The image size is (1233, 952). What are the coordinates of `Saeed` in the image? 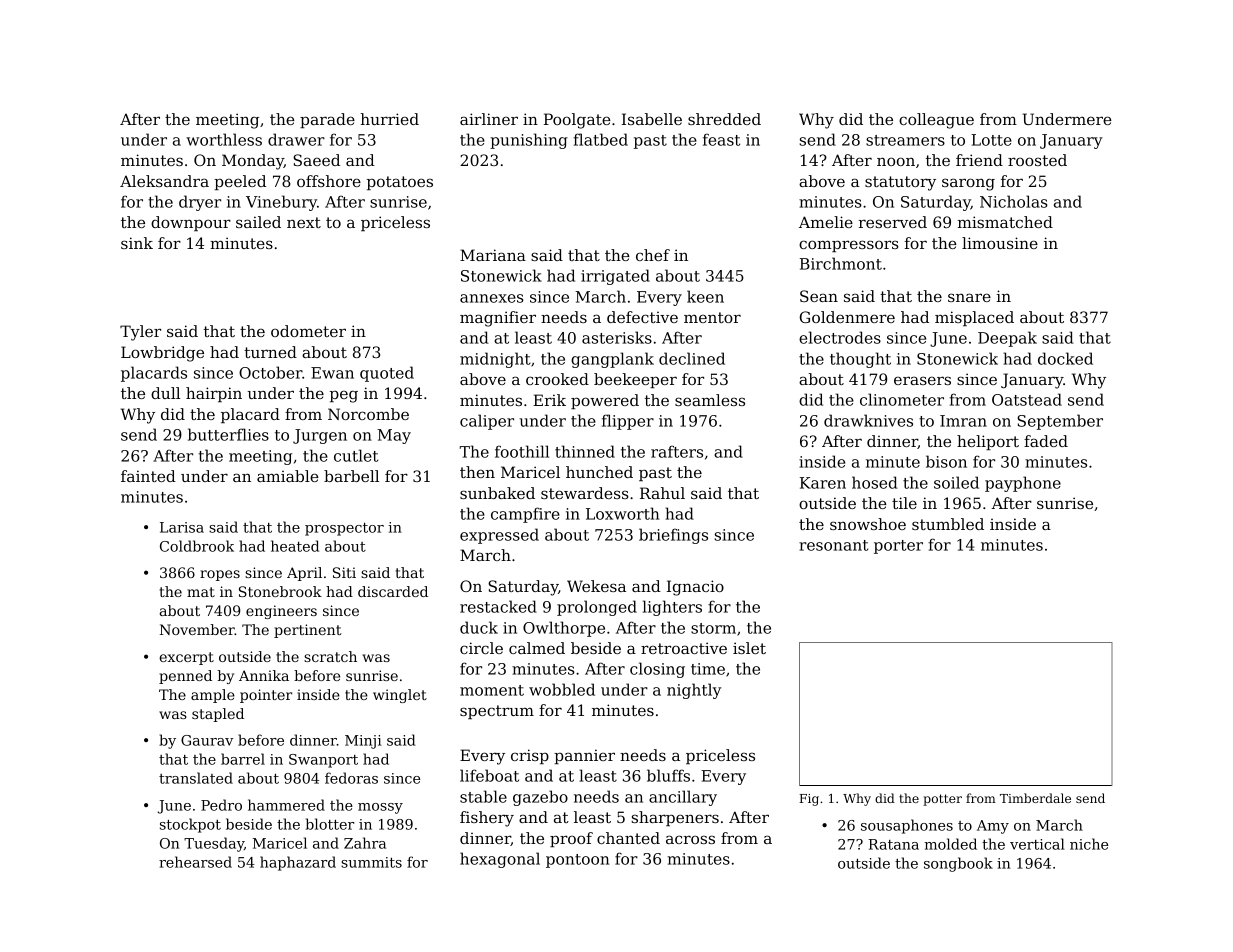 It's located at (316, 160).
